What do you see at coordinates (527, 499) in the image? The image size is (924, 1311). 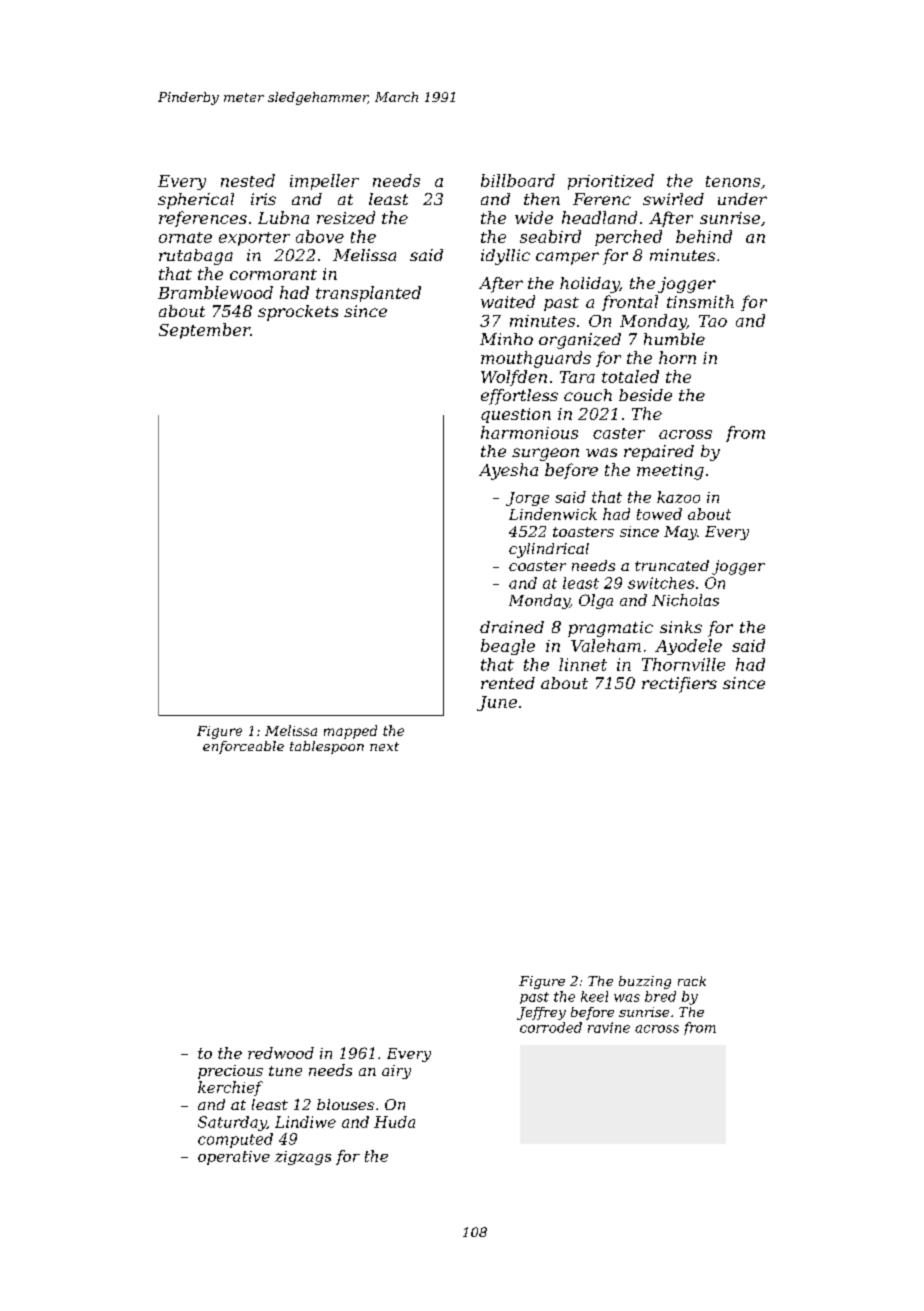 I see `Jorge` at bounding box center [527, 499].
